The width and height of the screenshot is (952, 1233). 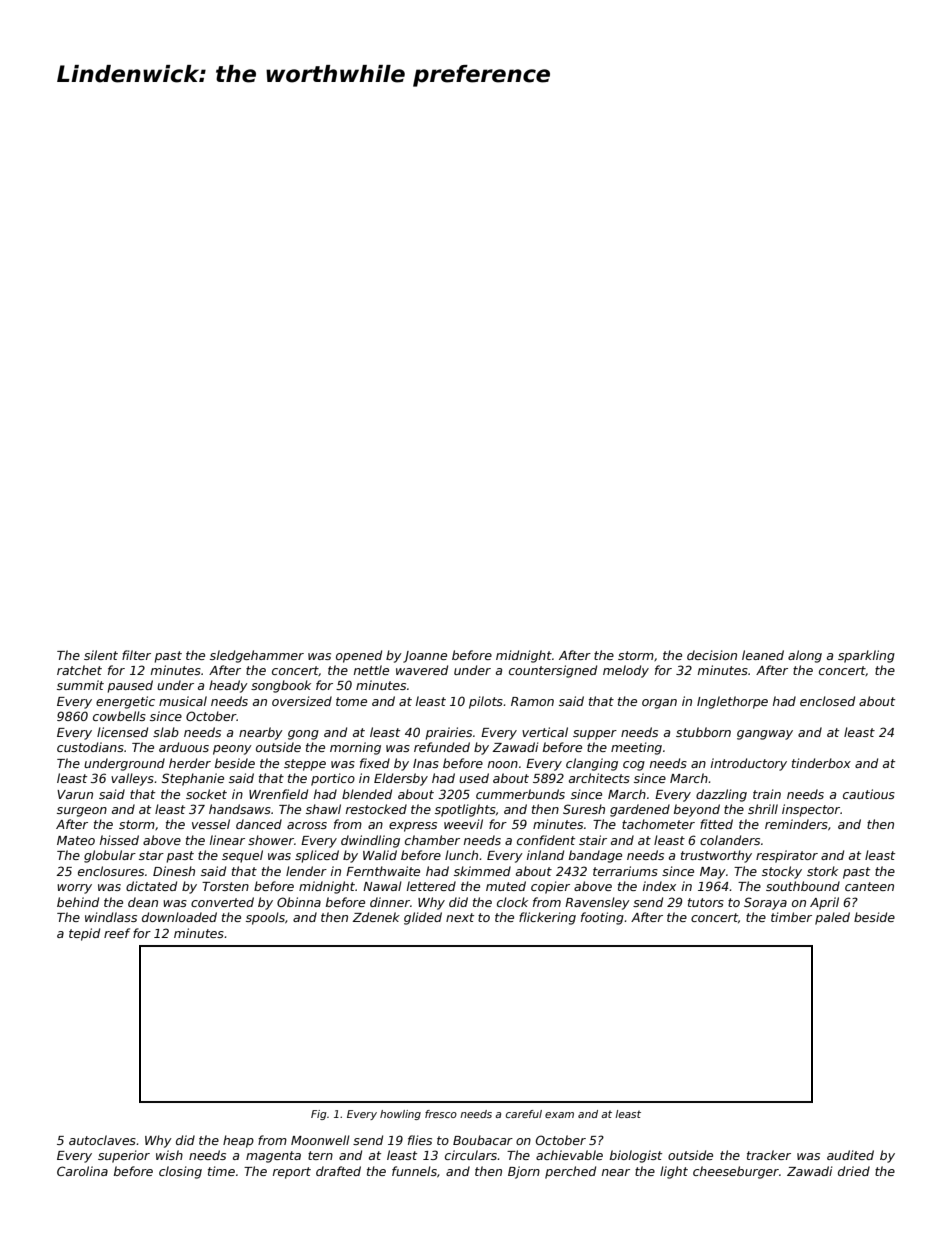 I want to click on Carolina, so click(x=82, y=1171).
